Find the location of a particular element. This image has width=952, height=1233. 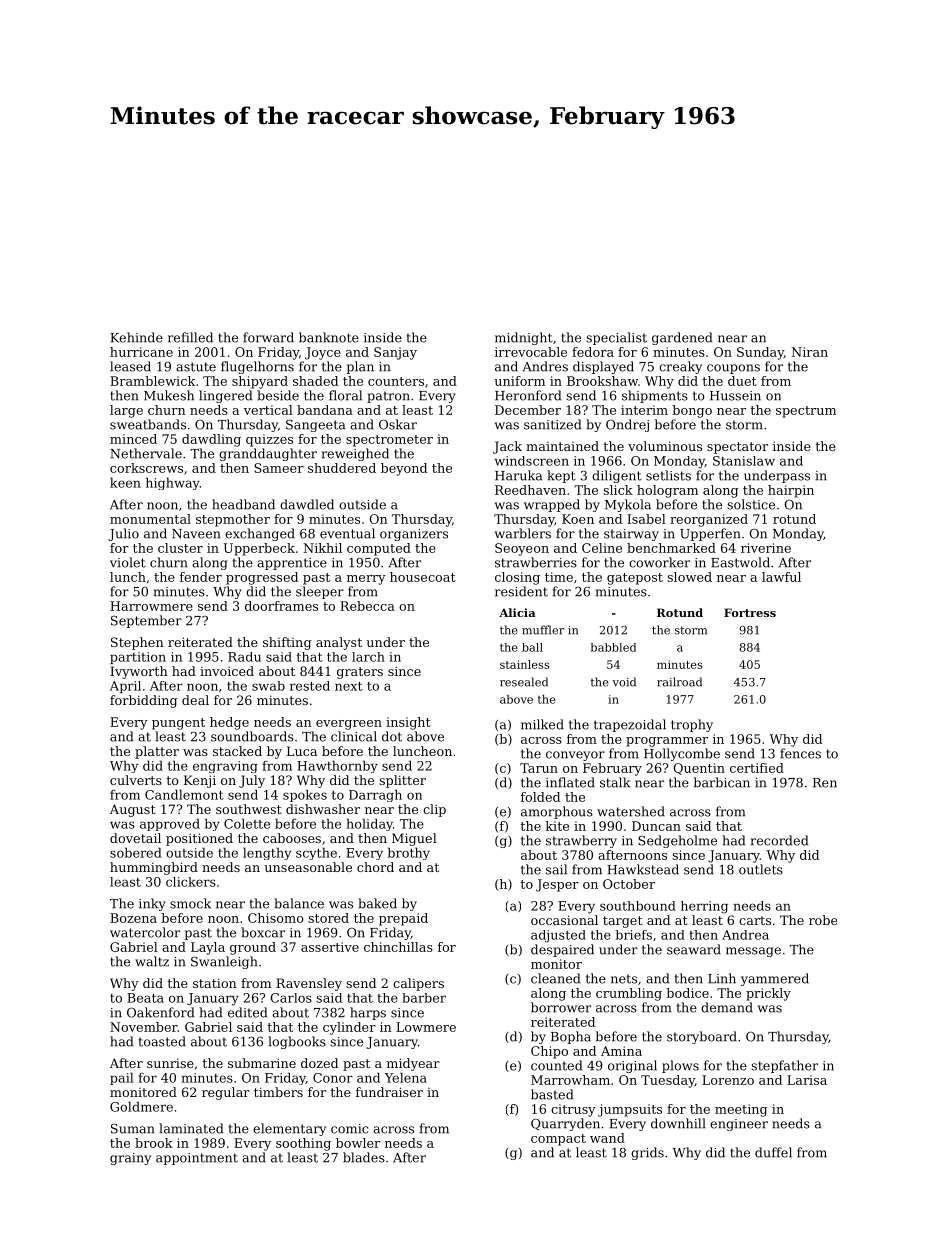

irrevocable is located at coordinates (531, 352).
